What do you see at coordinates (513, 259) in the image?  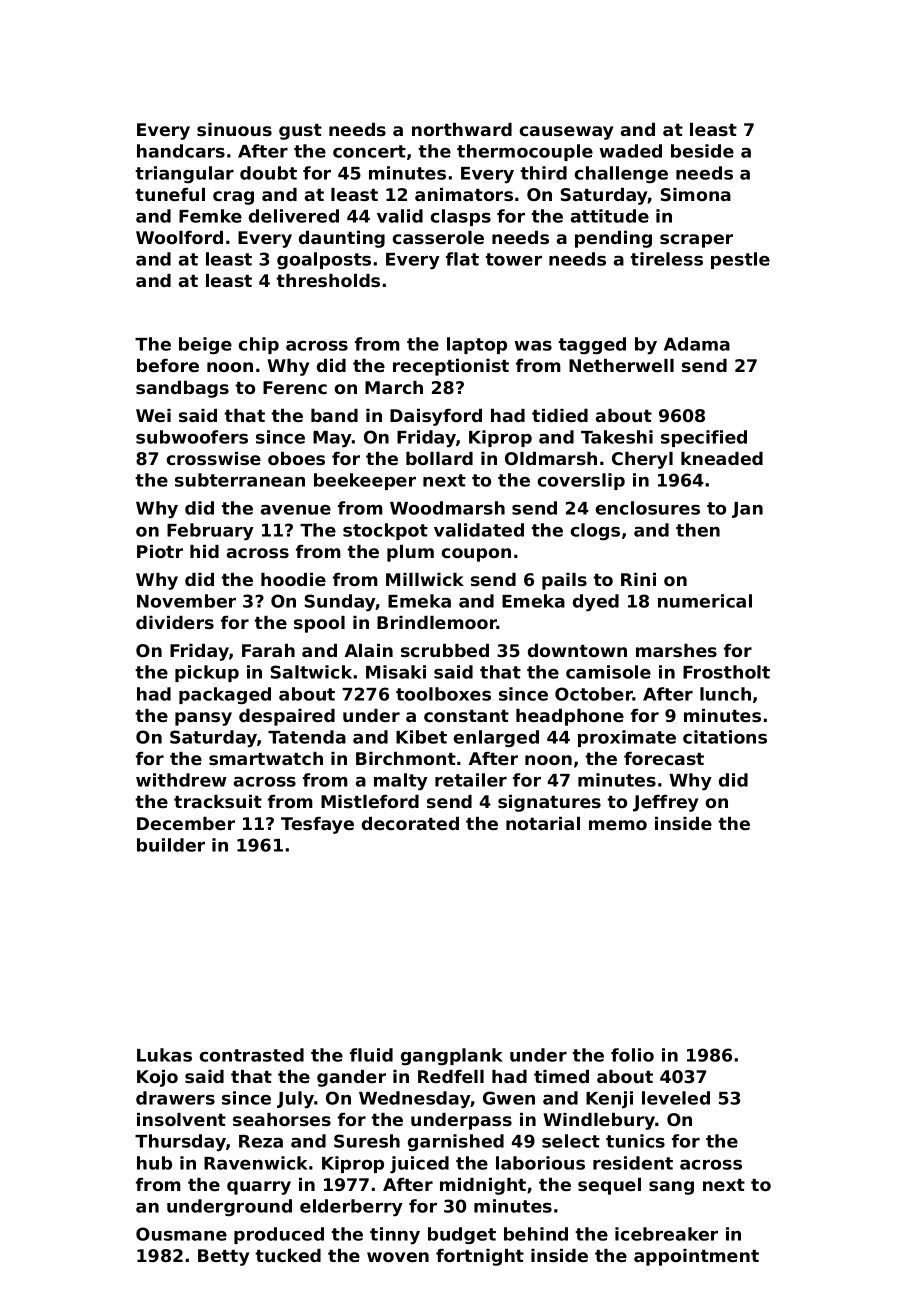 I see `tower` at bounding box center [513, 259].
